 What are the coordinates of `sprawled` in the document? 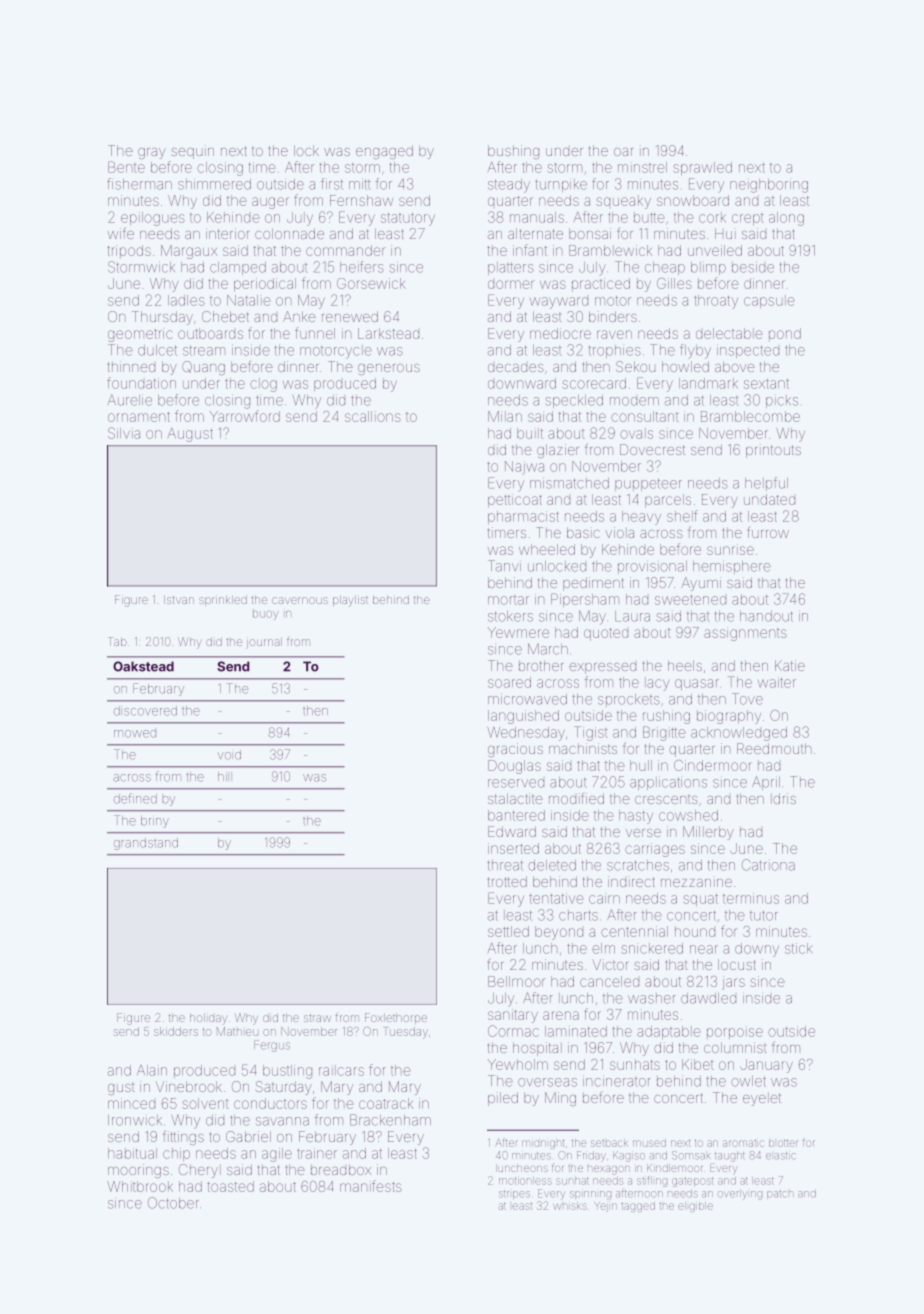 It's located at (703, 168).
